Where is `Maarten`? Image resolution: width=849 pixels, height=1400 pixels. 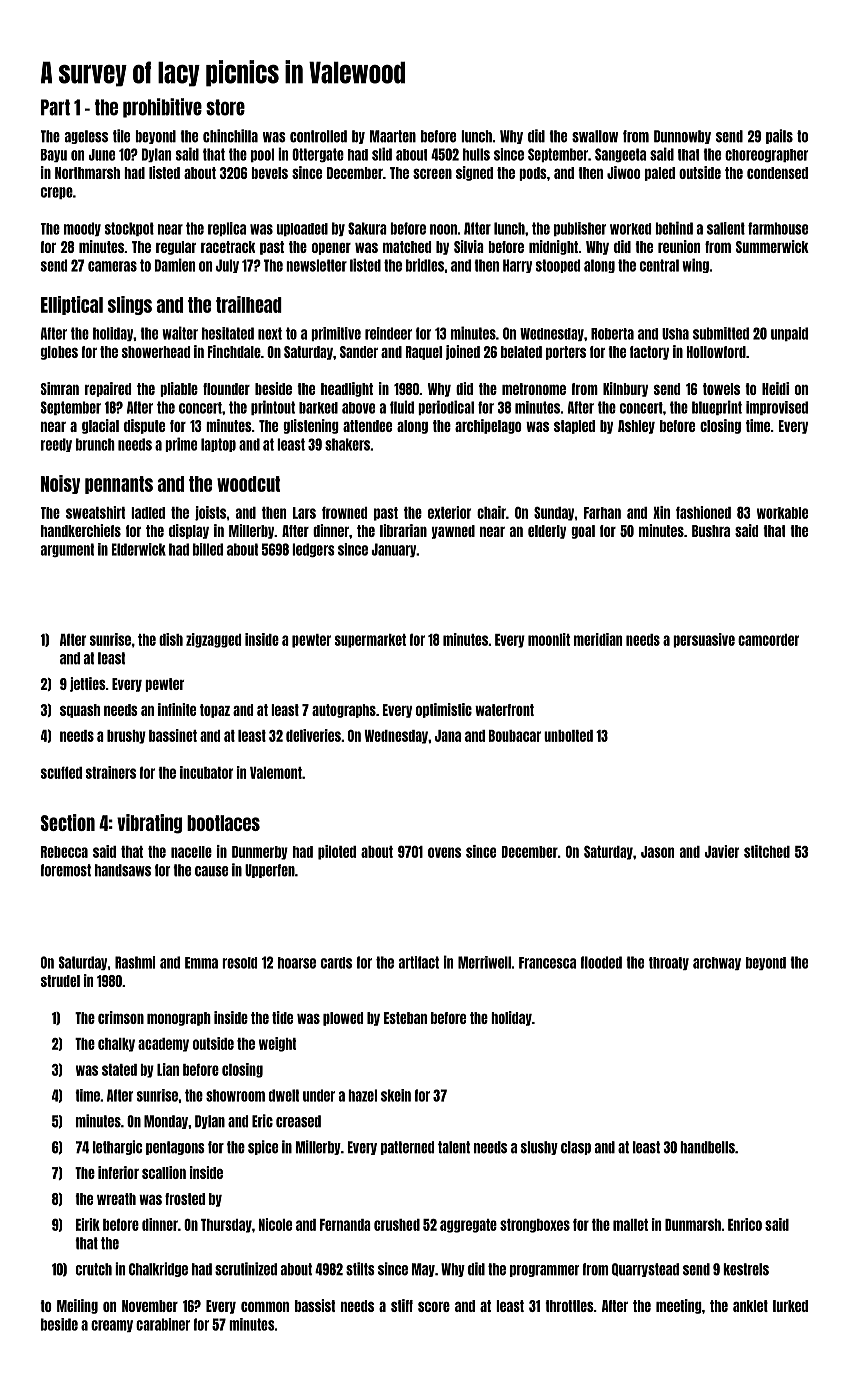 Maarten is located at coordinates (393, 136).
